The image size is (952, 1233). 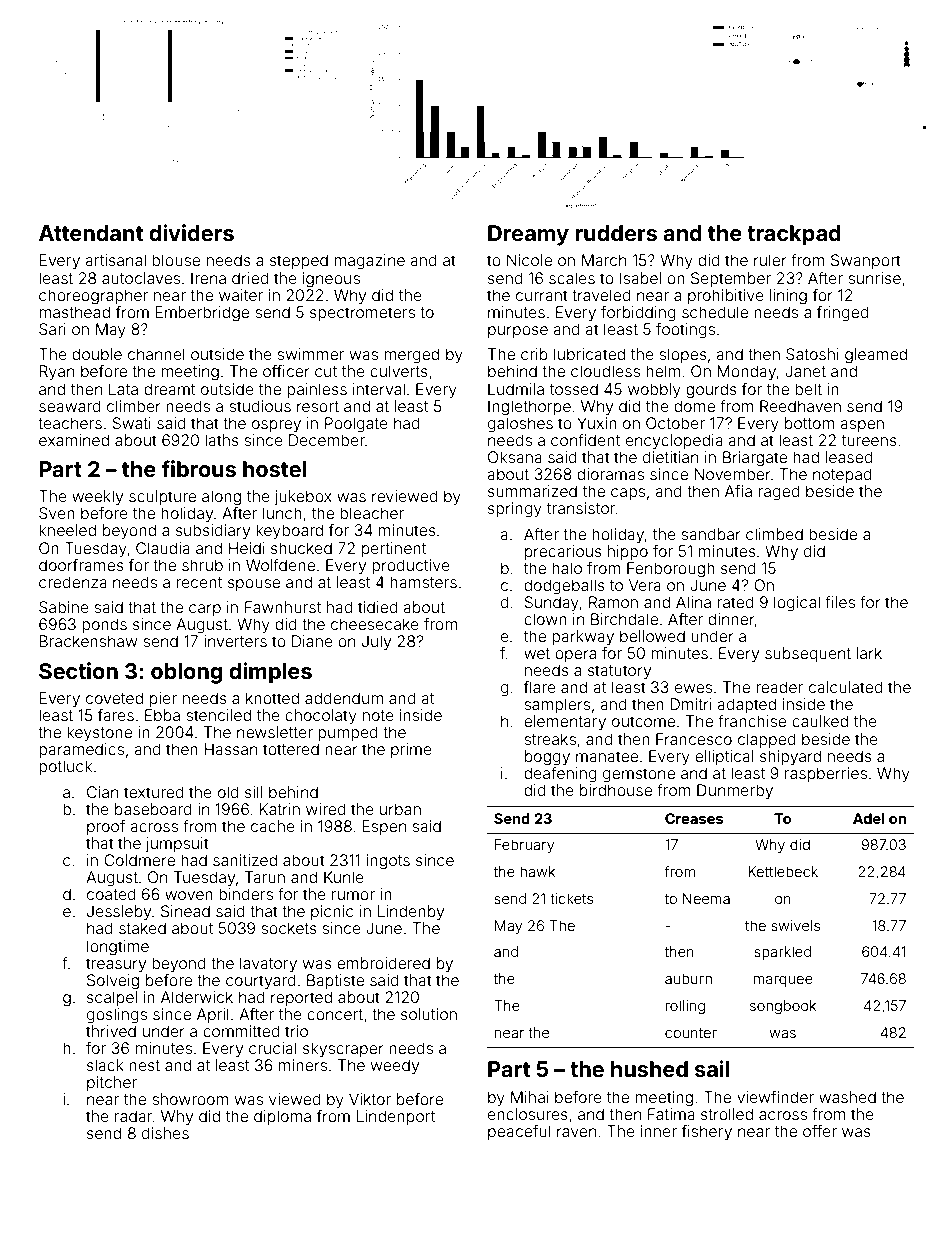 I want to click on proof, so click(x=106, y=827).
